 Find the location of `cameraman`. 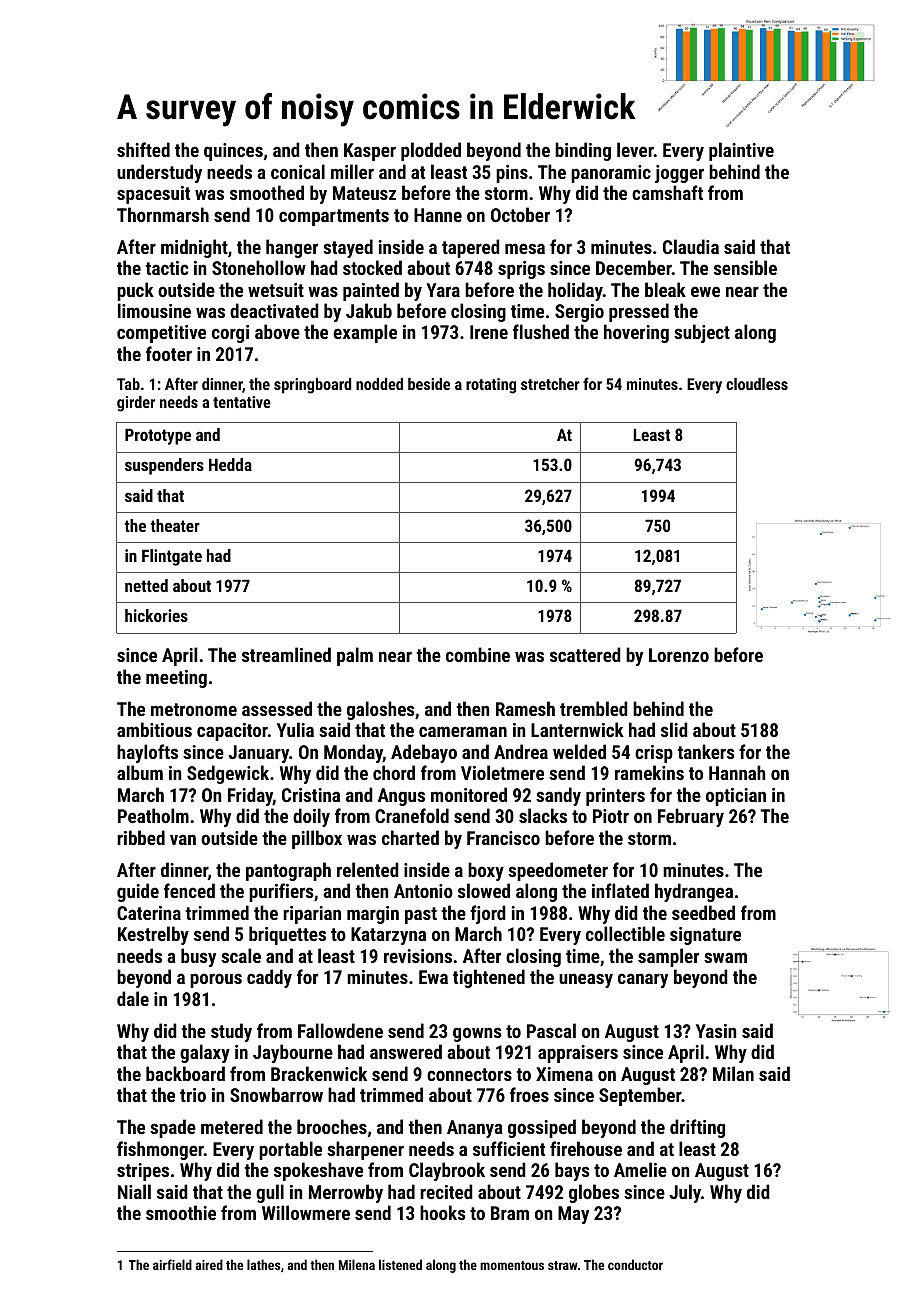

cameraman is located at coordinates (463, 731).
